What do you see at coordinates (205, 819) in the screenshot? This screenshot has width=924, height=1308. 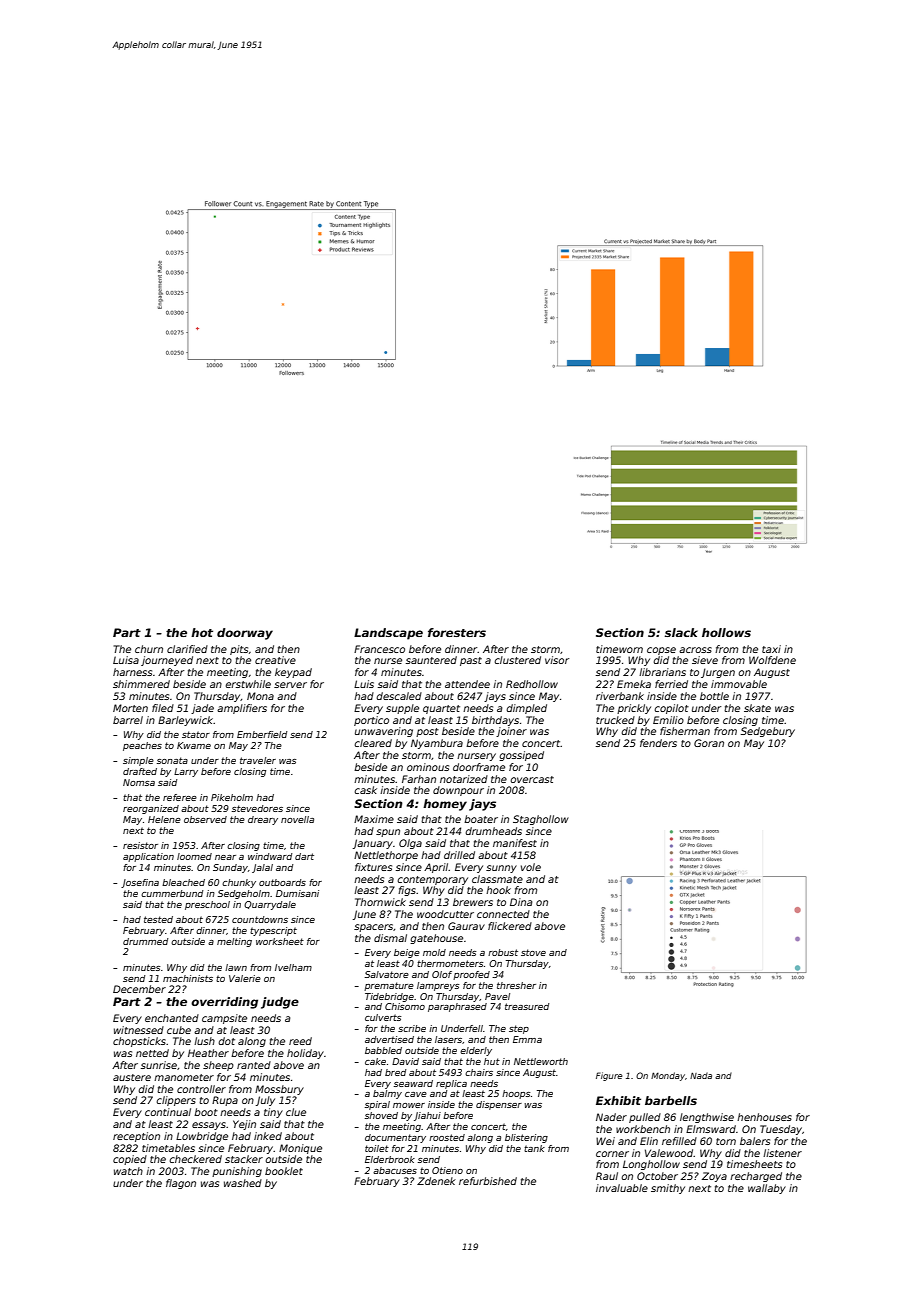 I see `observed` at bounding box center [205, 819].
